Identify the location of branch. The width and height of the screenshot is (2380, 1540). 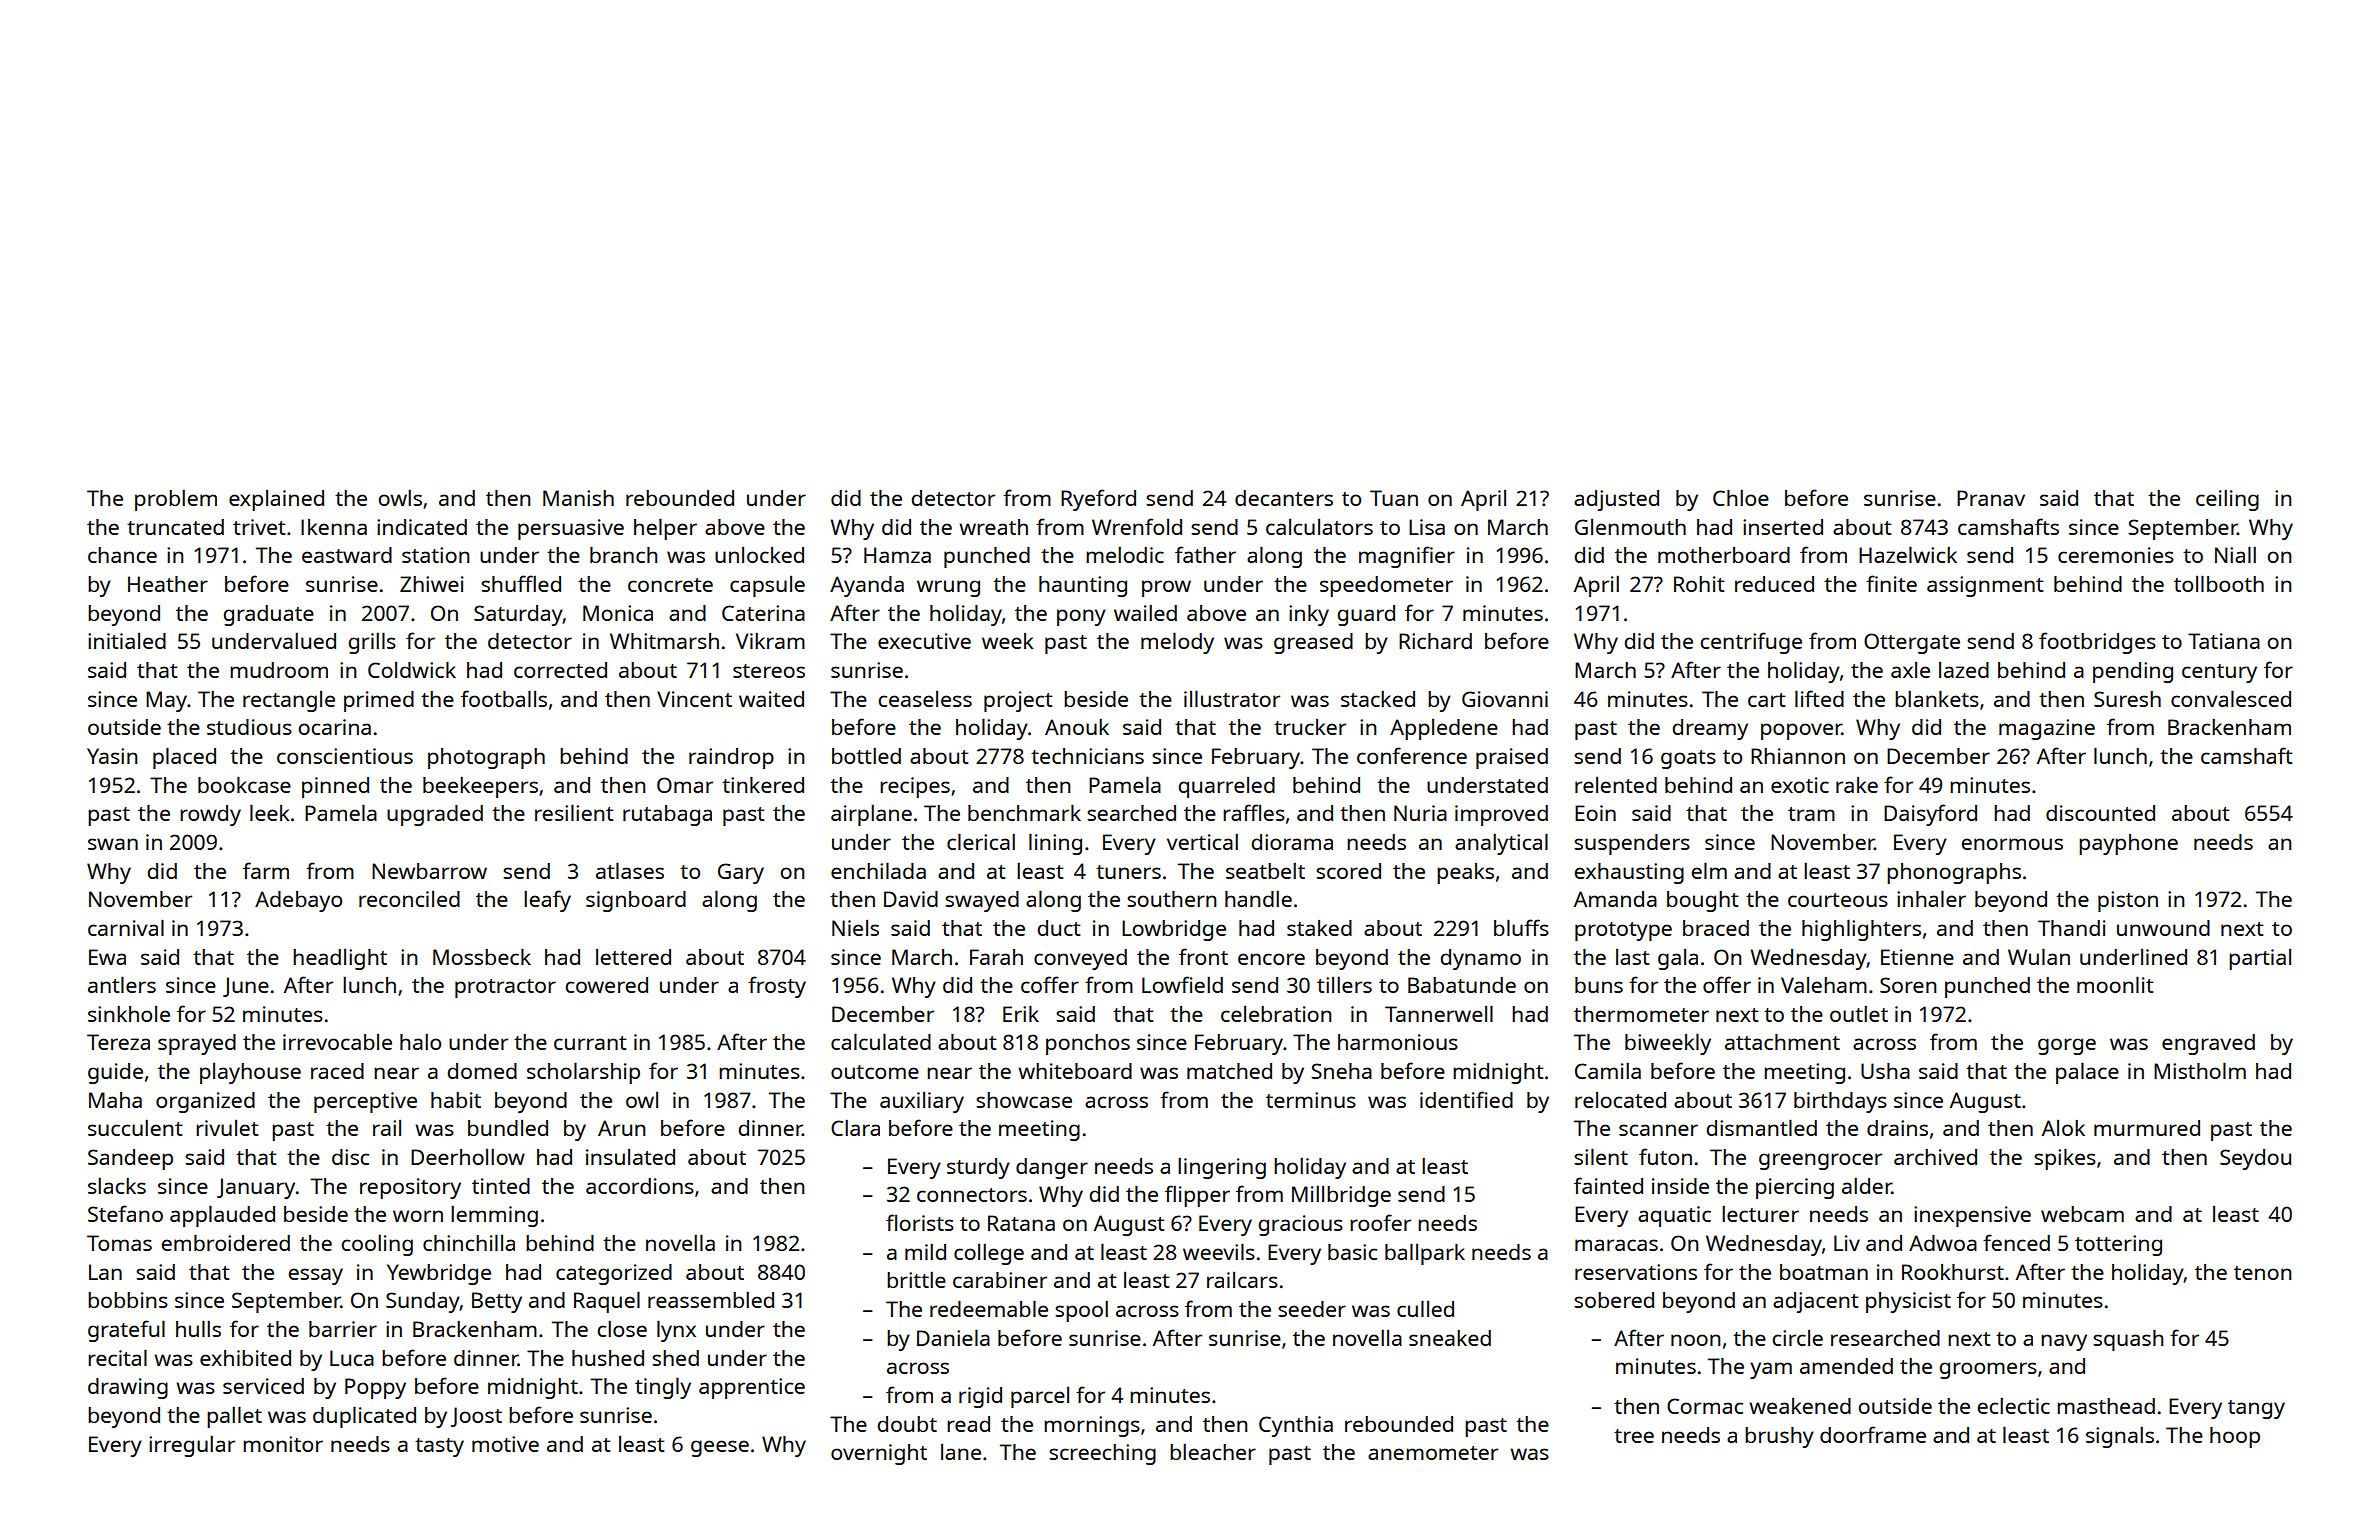
(623, 555).
